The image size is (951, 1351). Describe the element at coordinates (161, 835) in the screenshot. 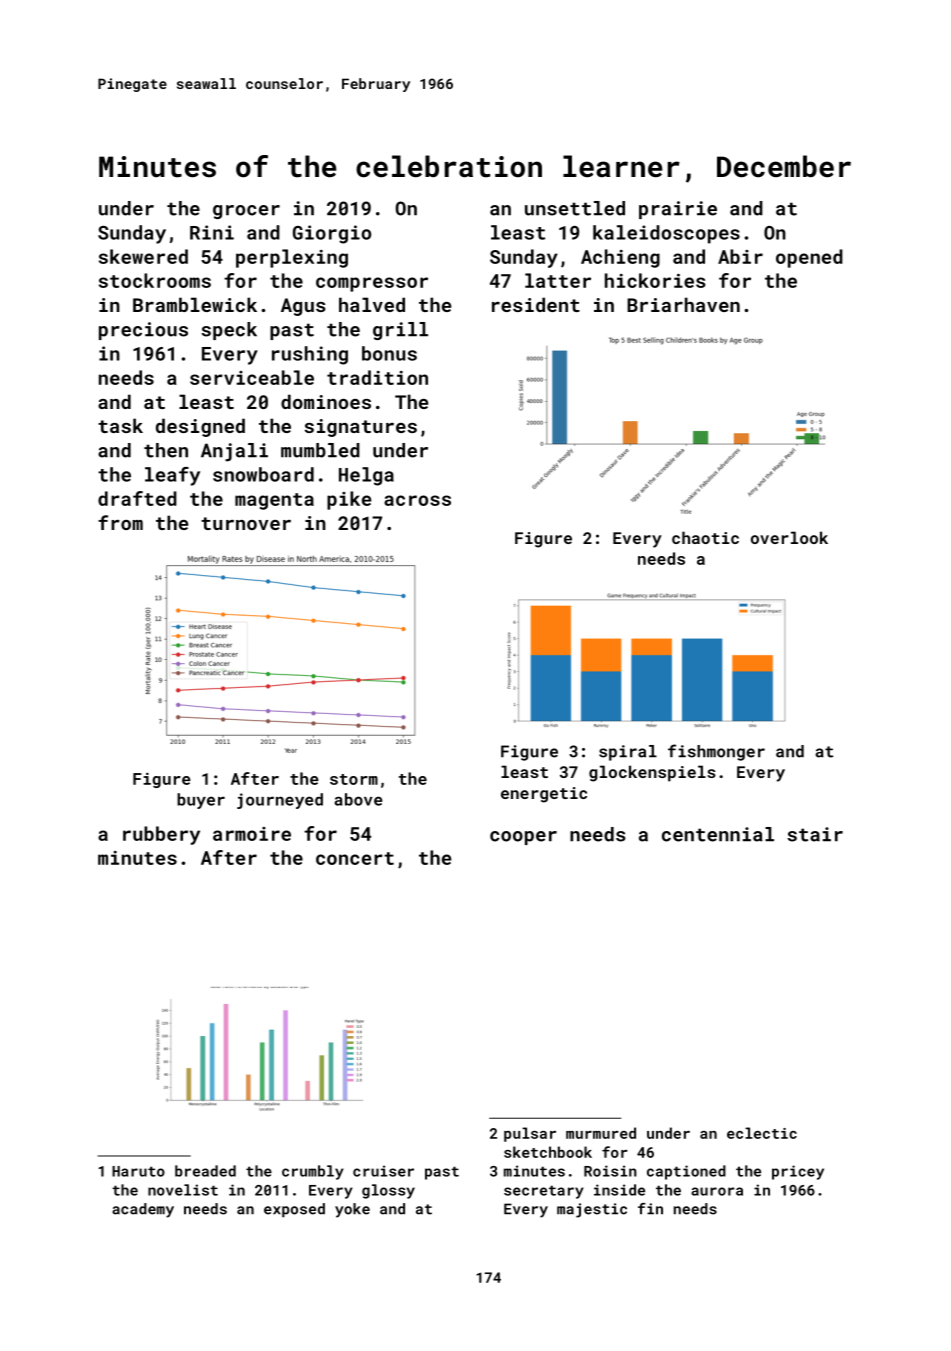

I see `rubbery` at that location.
